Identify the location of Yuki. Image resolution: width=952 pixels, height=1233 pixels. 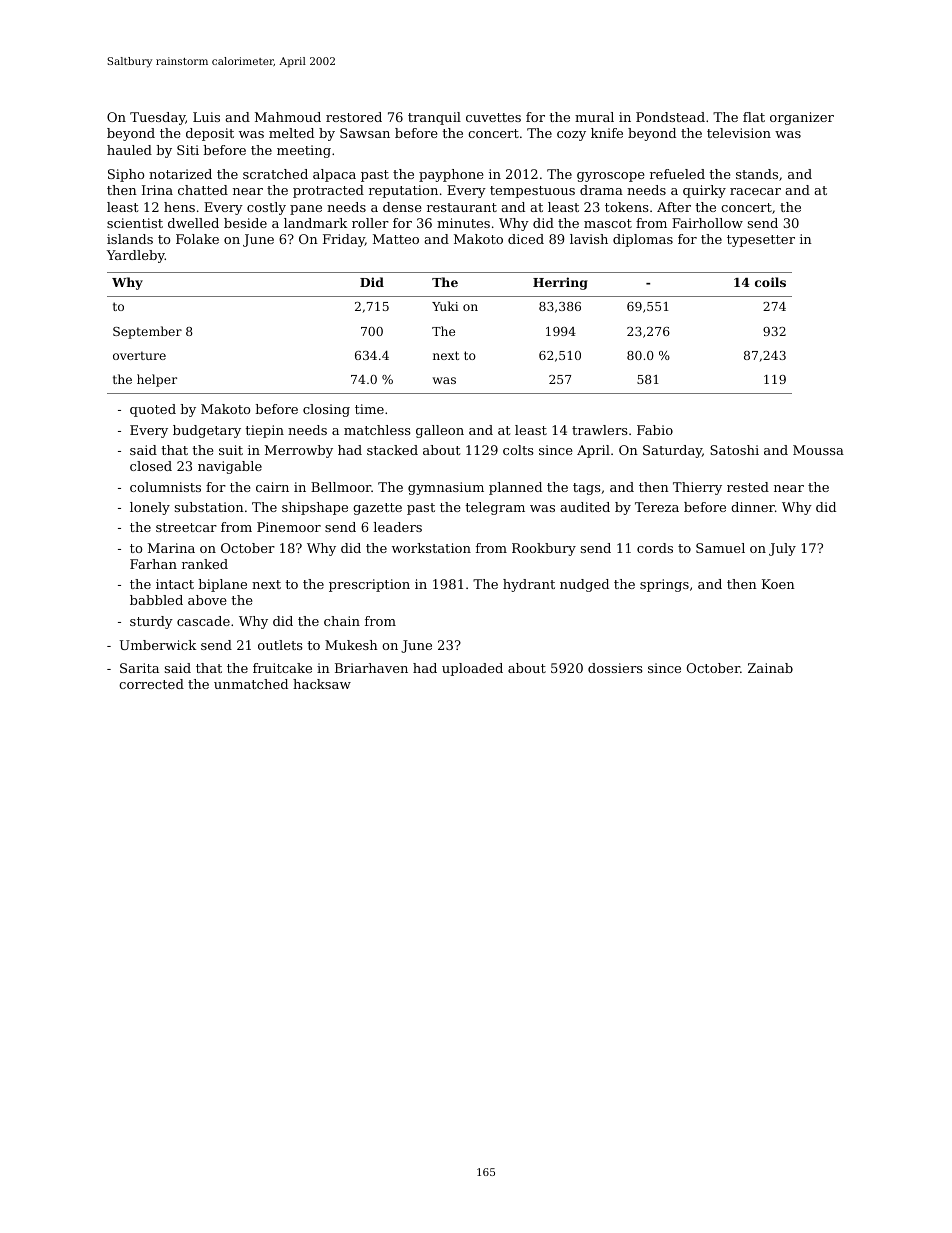
(445, 306).
